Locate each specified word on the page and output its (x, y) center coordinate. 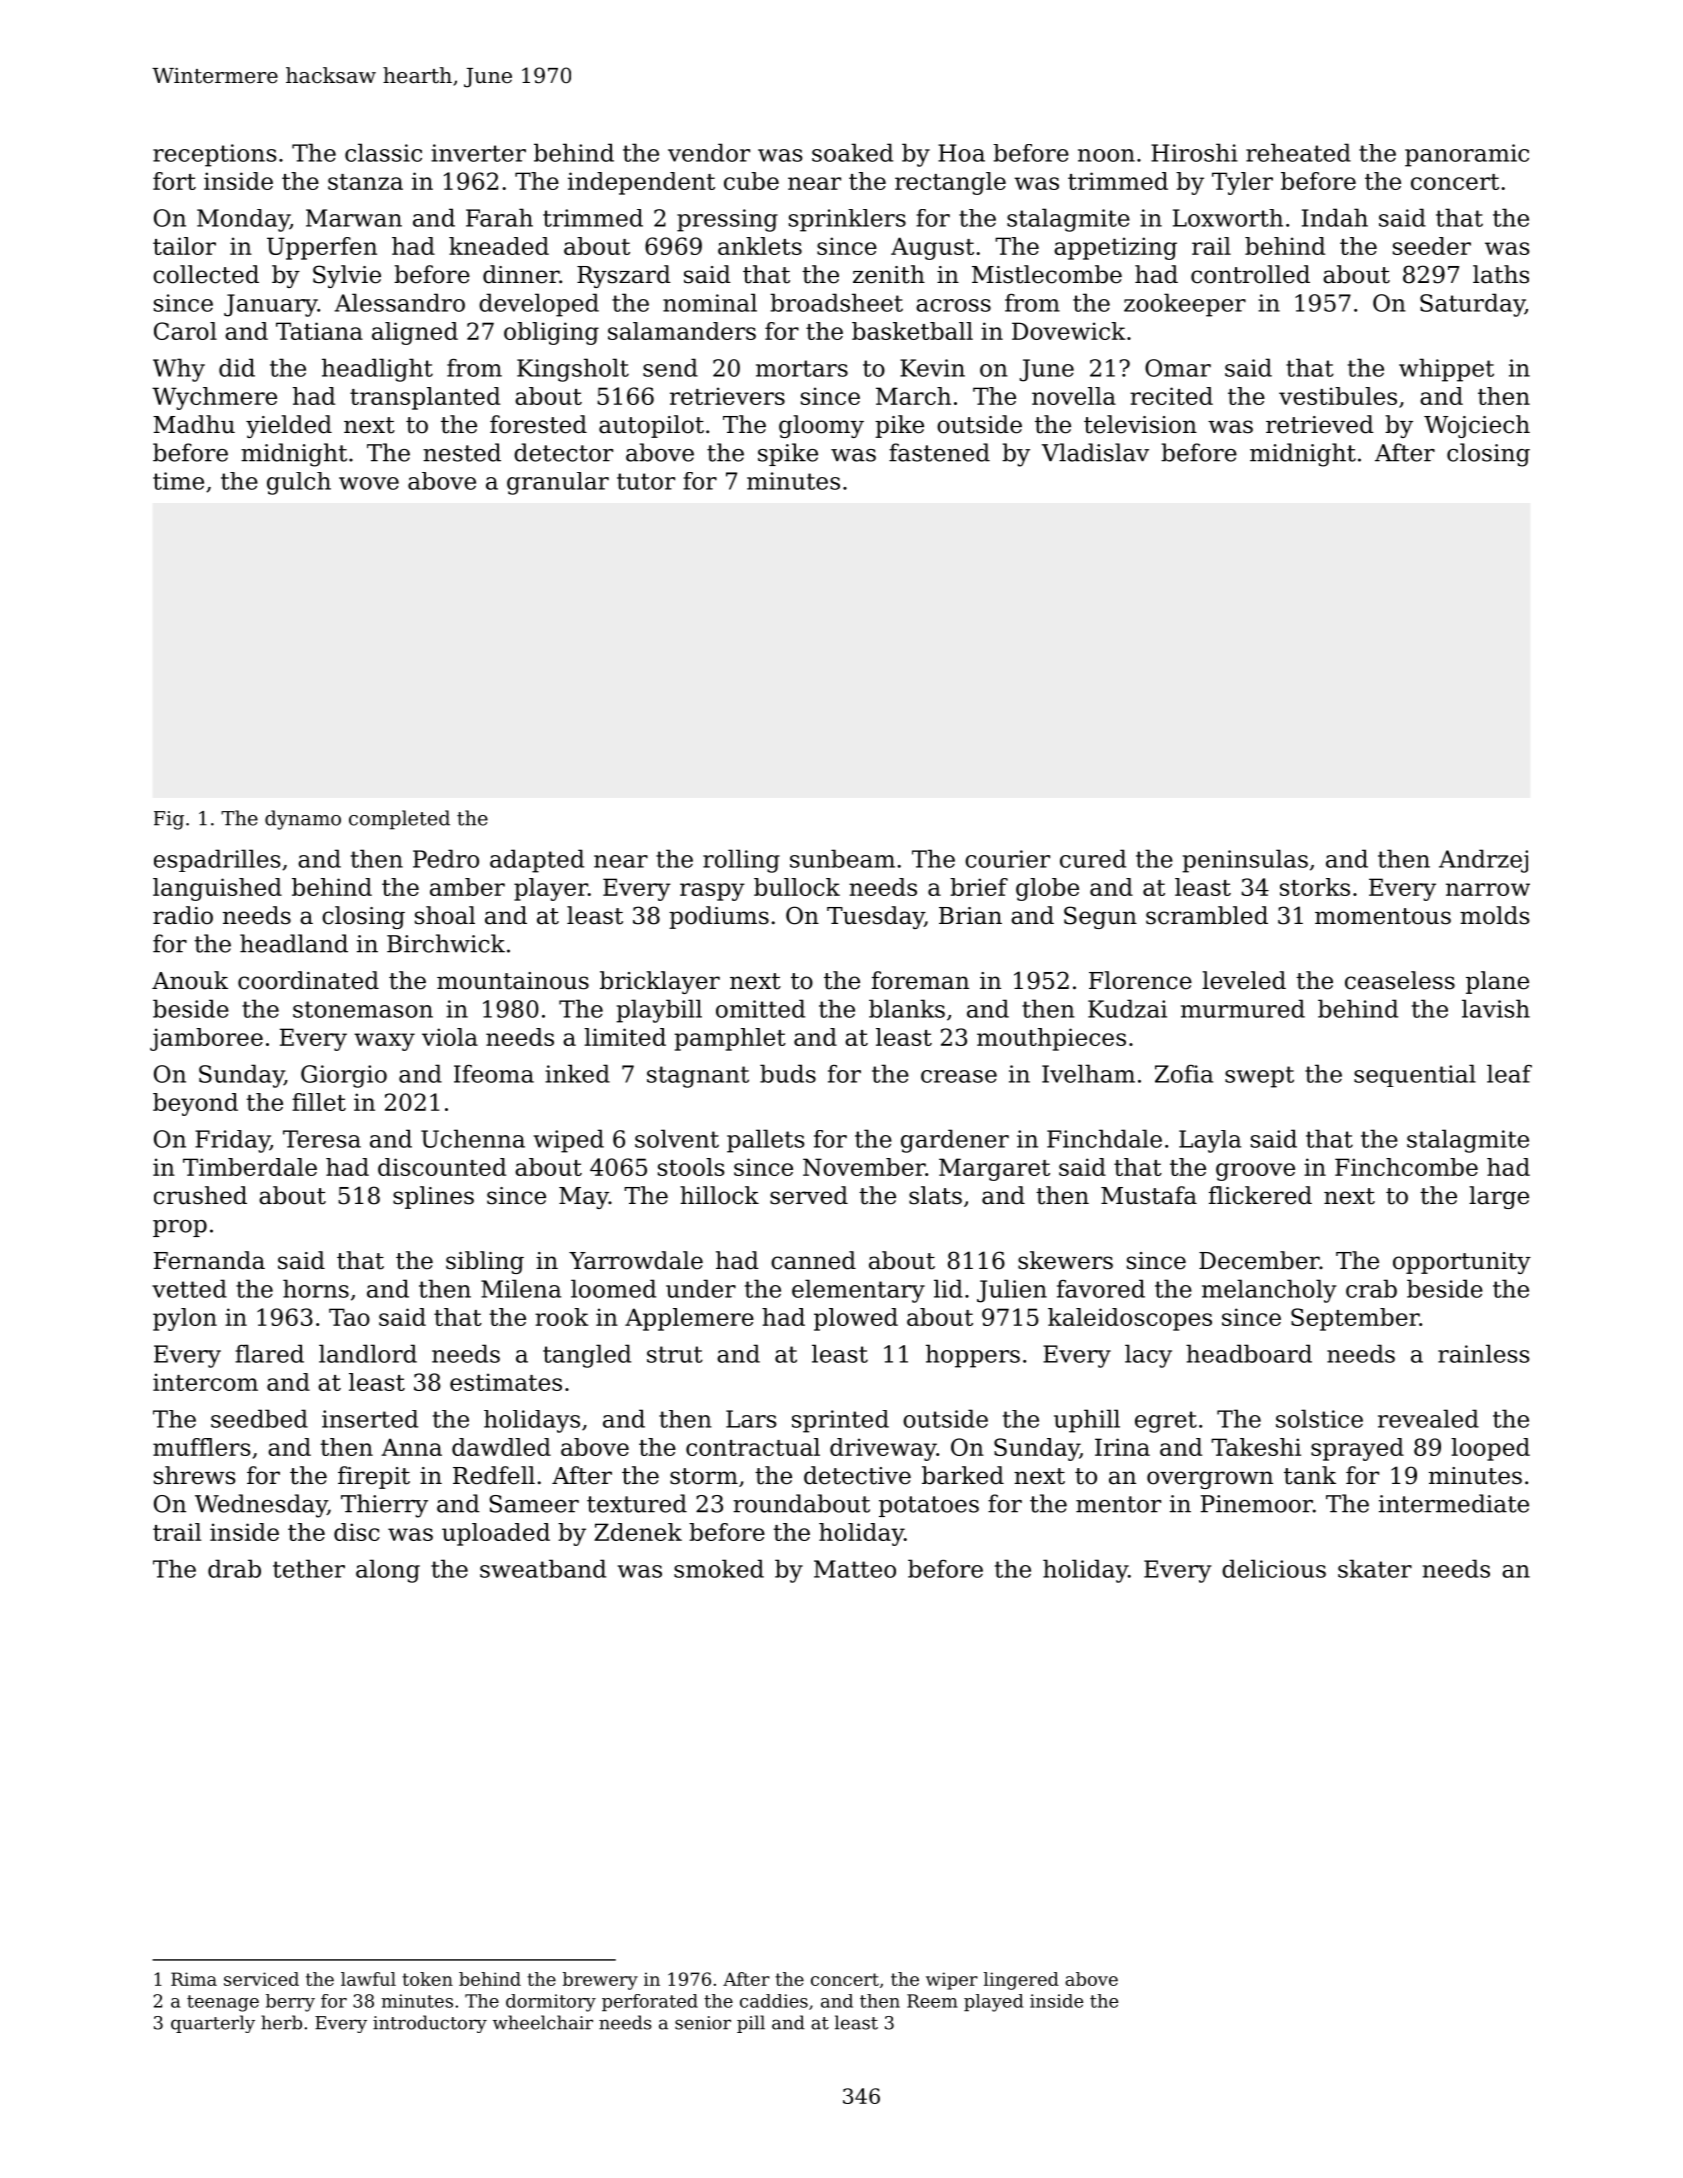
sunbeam (842, 858)
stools (691, 1167)
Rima (194, 1979)
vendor (709, 152)
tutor (646, 481)
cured (1093, 858)
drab (234, 1568)
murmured (1243, 1008)
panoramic (1467, 155)
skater (1375, 1568)
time (178, 481)
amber (467, 887)
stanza (365, 182)
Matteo (855, 1569)
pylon (185, 1319)
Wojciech (1477, 426)
